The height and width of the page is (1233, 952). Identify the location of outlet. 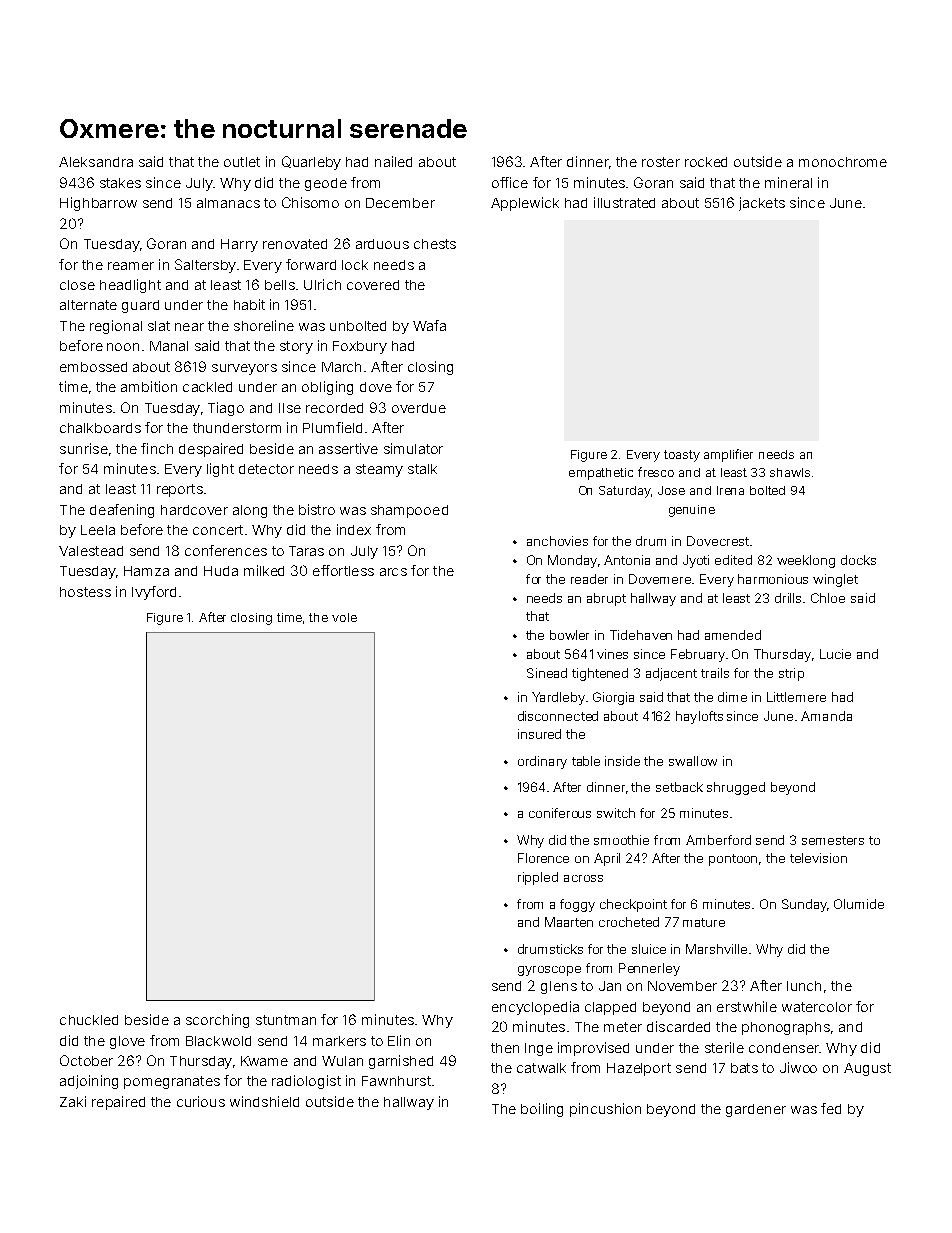
(242, 162).
